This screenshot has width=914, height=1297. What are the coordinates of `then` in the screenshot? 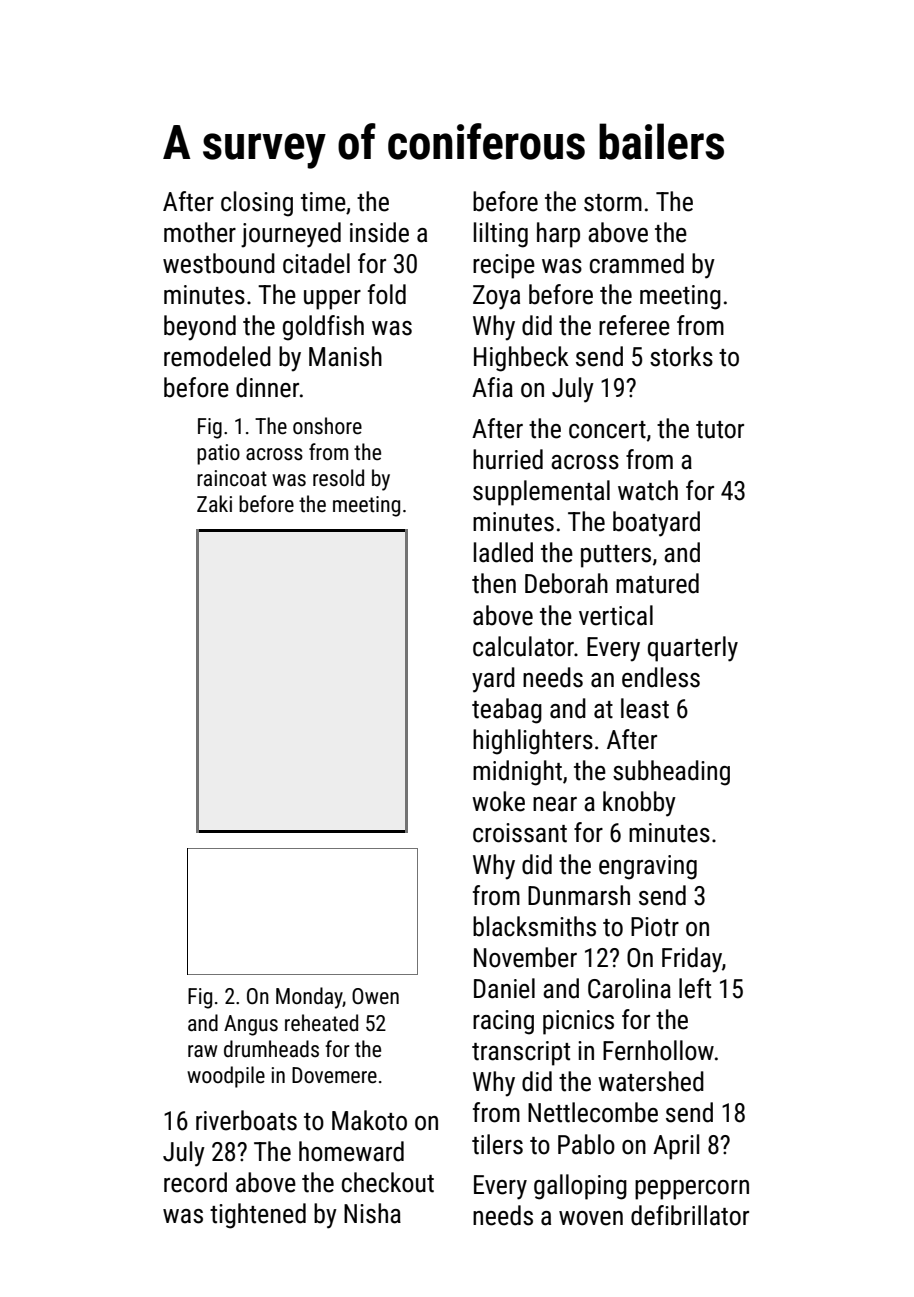 It's located at (494, 583).
